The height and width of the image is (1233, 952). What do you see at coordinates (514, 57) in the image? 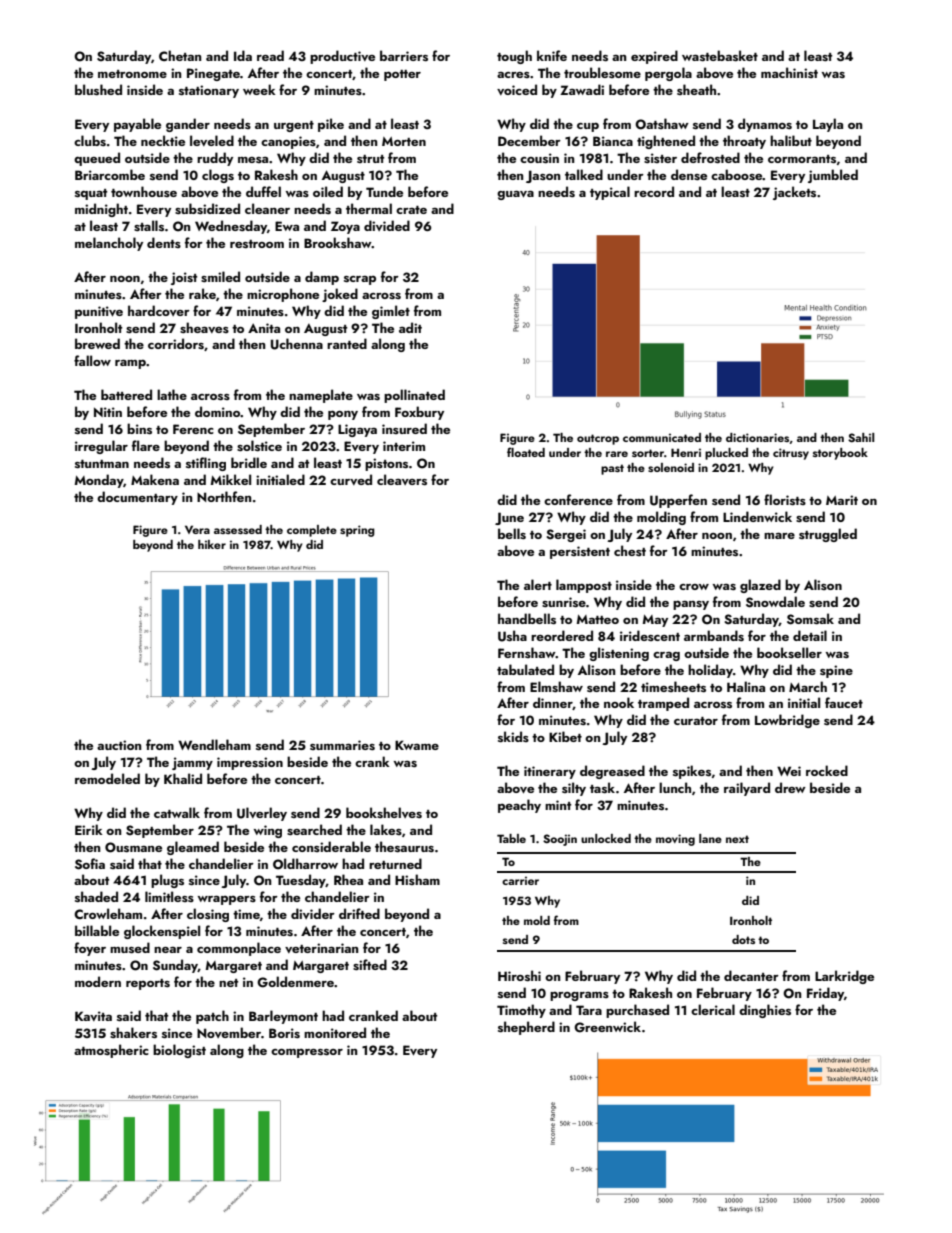
I see `tough` at bounding box center [514, 57].
